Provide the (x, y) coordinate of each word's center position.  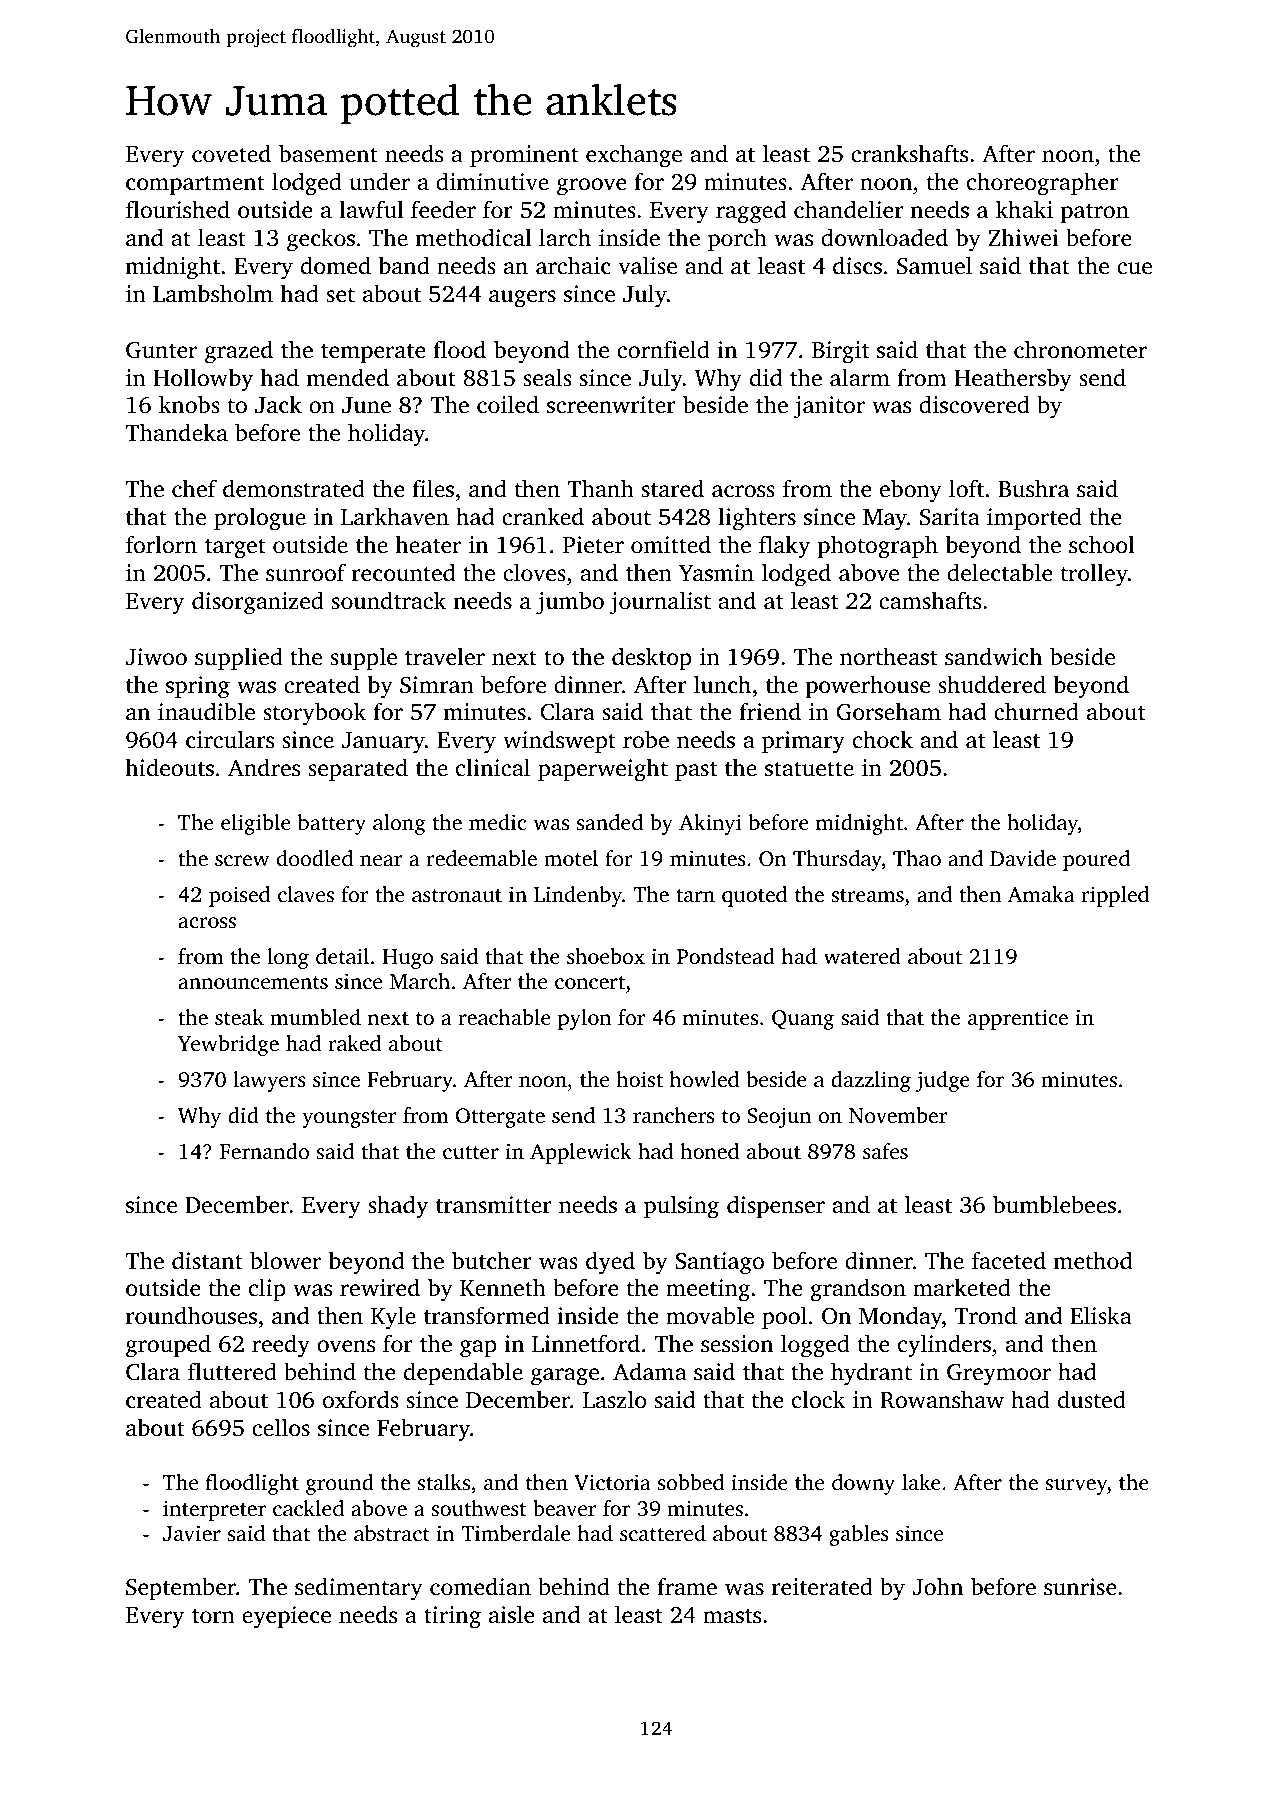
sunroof (306, 572)
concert (590, 982)
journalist (660, 603)
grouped (168, 1346)
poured (1096, 860)
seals (547, 377)
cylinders (944, 1346)
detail (342, 956)
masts (732, 1616)
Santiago (719, 1263)
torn (213, 1616)
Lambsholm (213, 293)
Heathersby (1013, 380)
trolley (1094, 575)
